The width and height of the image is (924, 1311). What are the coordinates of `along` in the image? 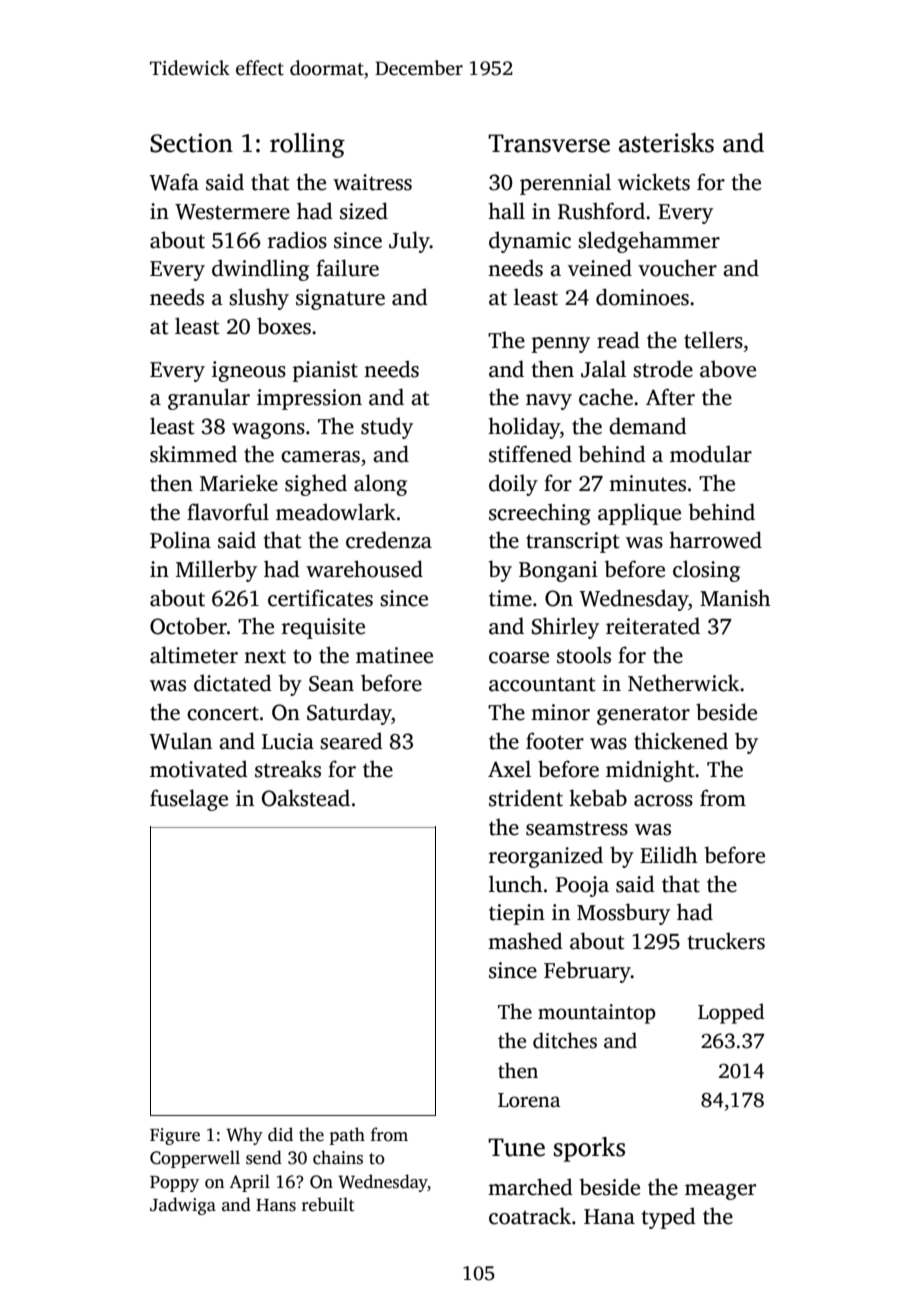 It's located at (380, 485).
